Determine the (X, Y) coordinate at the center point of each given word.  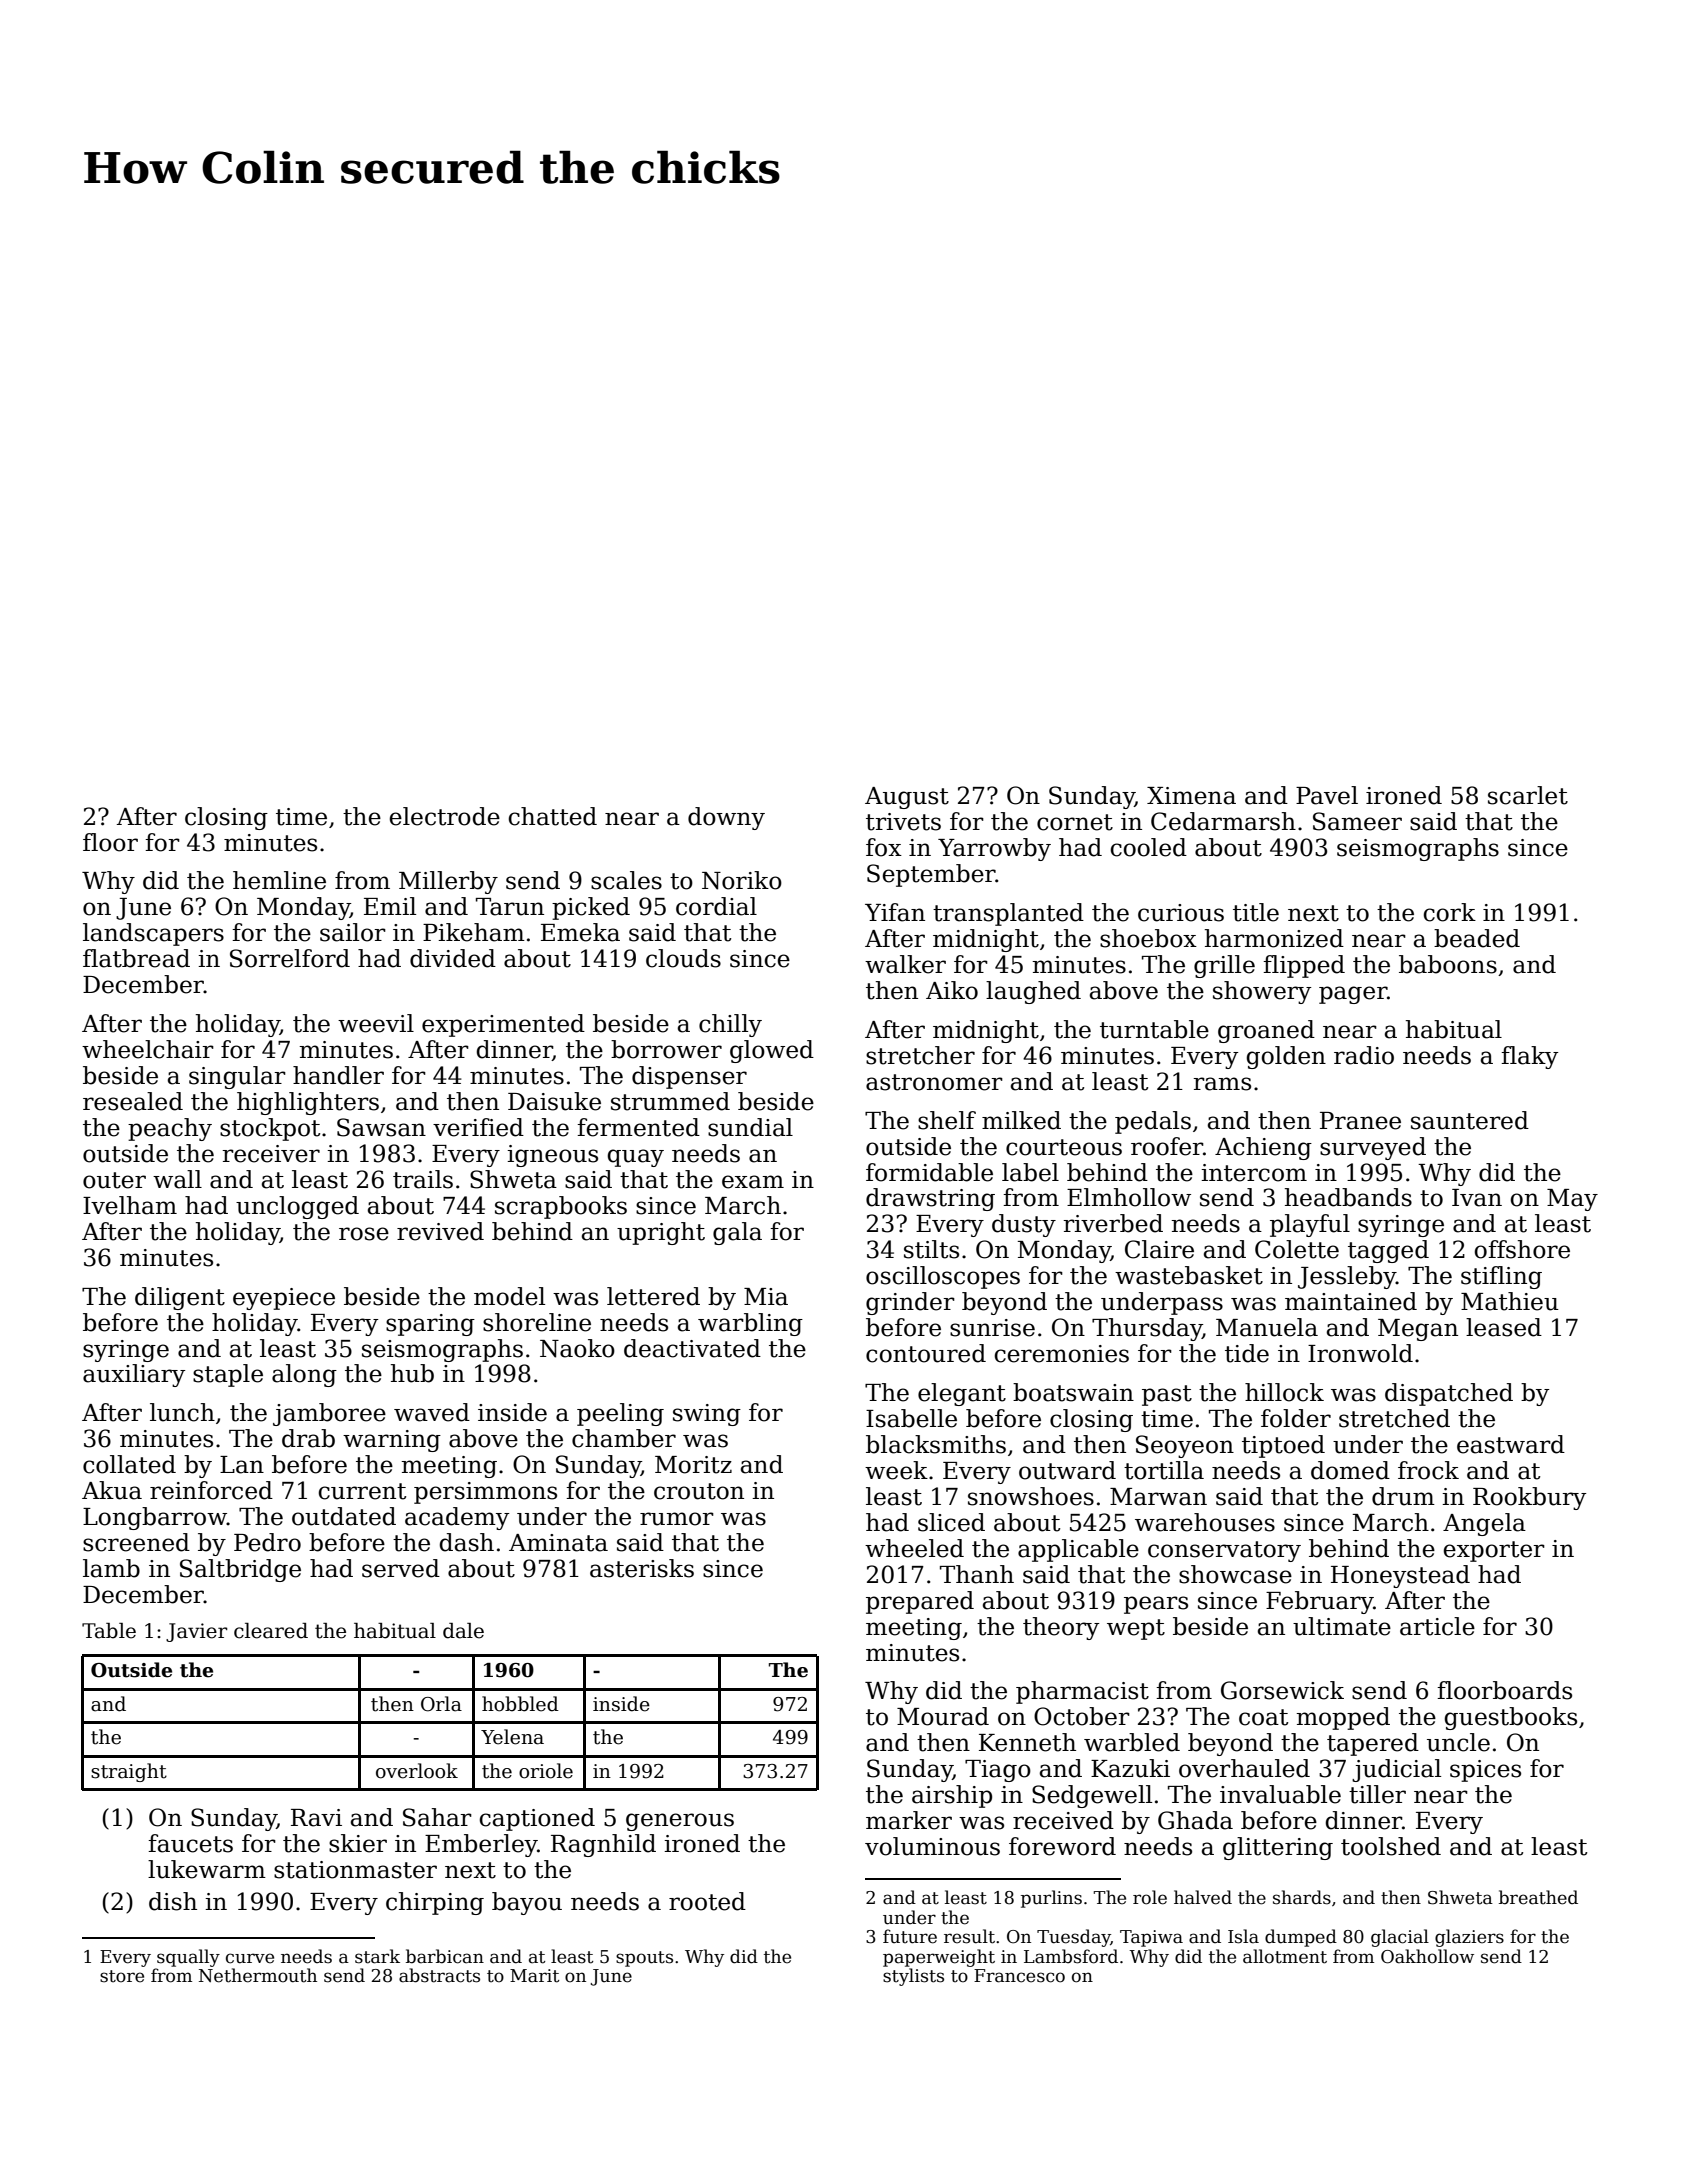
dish (173, 1901)
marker (909, 1820)
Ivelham (130, 1205)
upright (661, 1233)
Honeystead (1400, 1576)
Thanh (977, 1574)
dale (463, 1631)
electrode (445, 816)
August (907, 798)
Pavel (1327, 795)
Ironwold (1360, 1353)
